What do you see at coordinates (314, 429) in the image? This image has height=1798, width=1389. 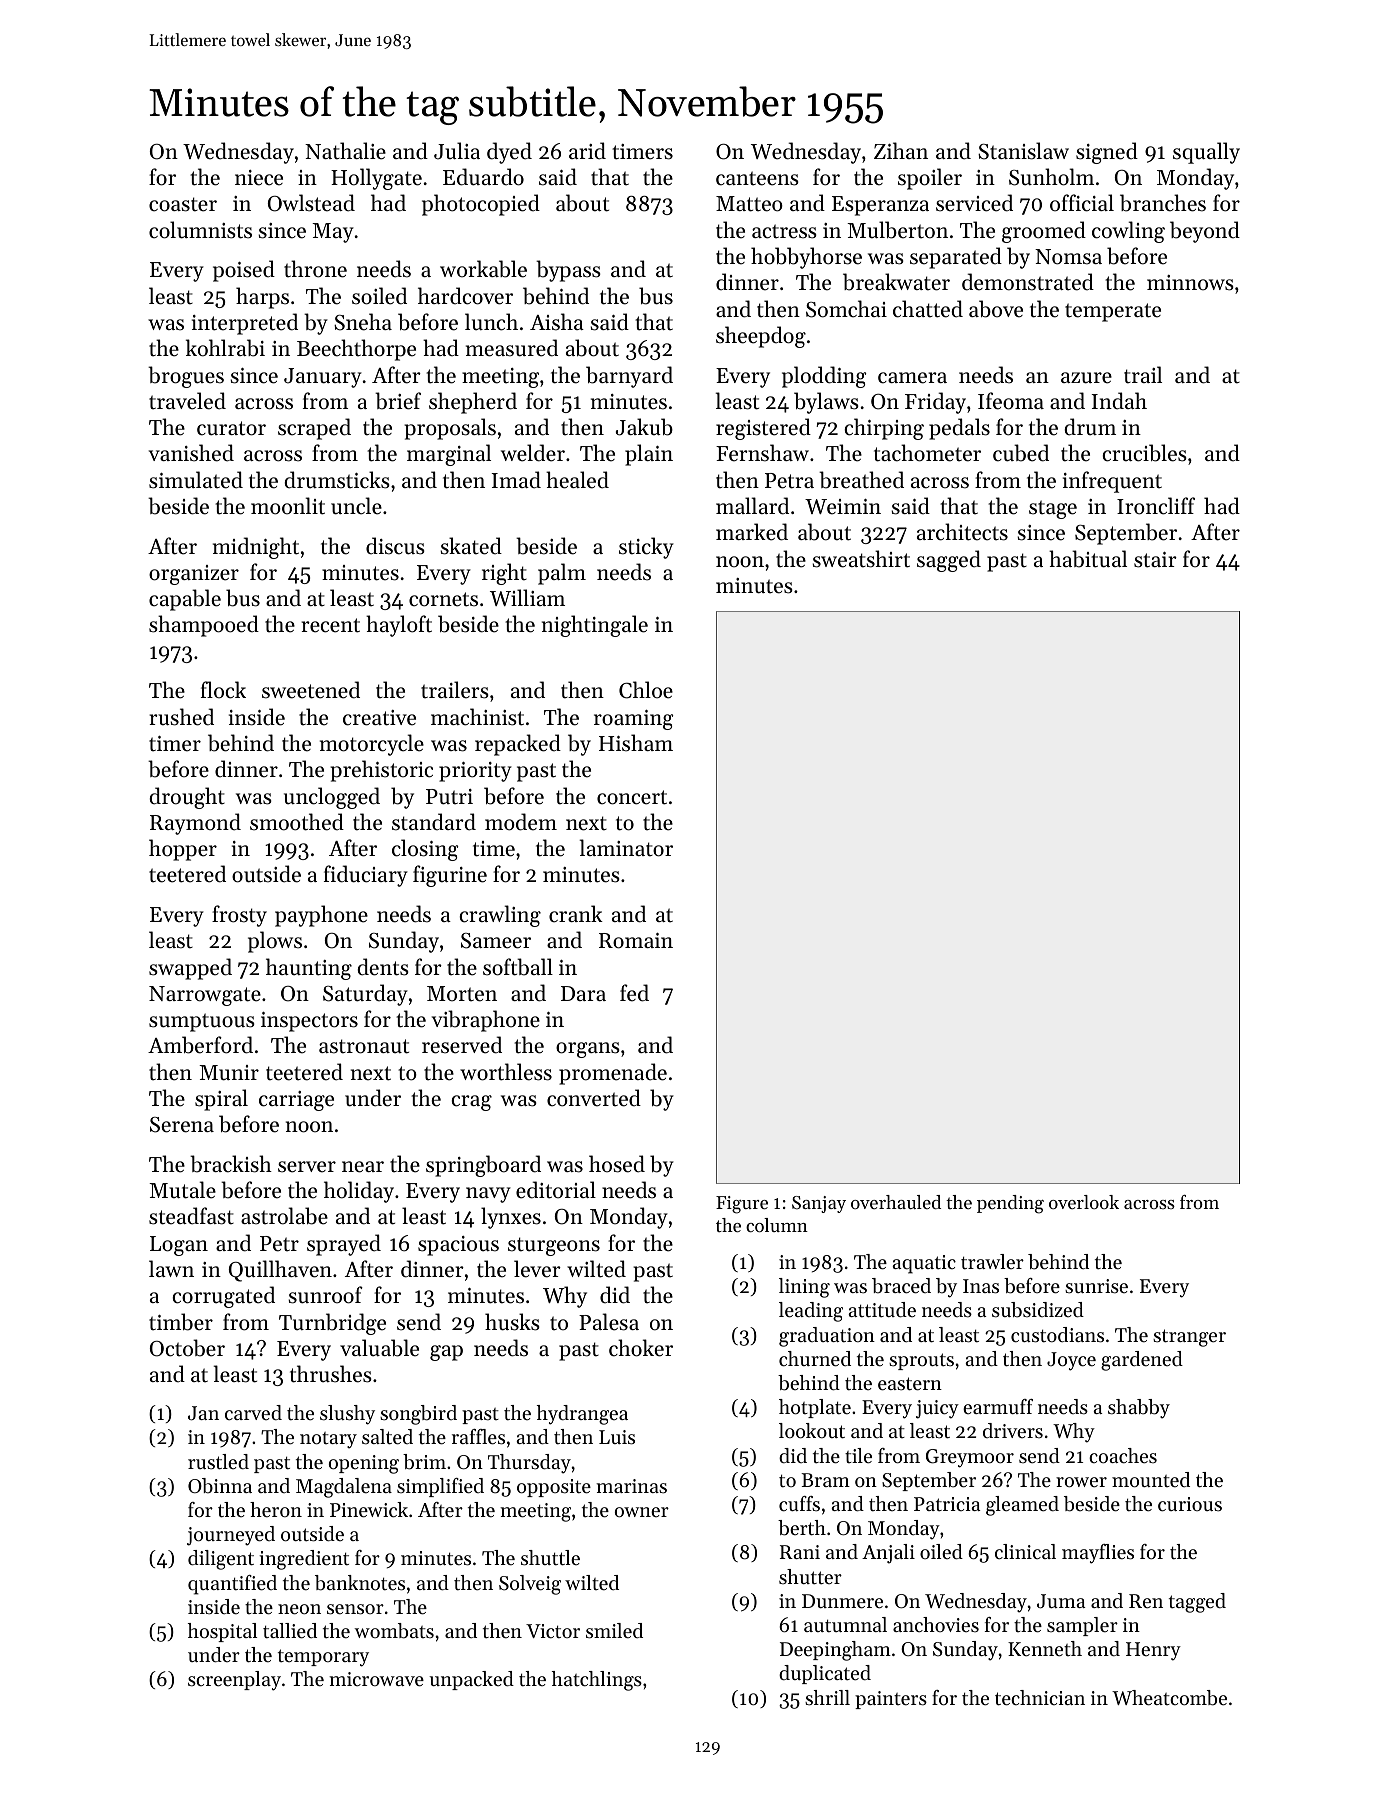 I see `scraped` at bounding box center [314, 429].
